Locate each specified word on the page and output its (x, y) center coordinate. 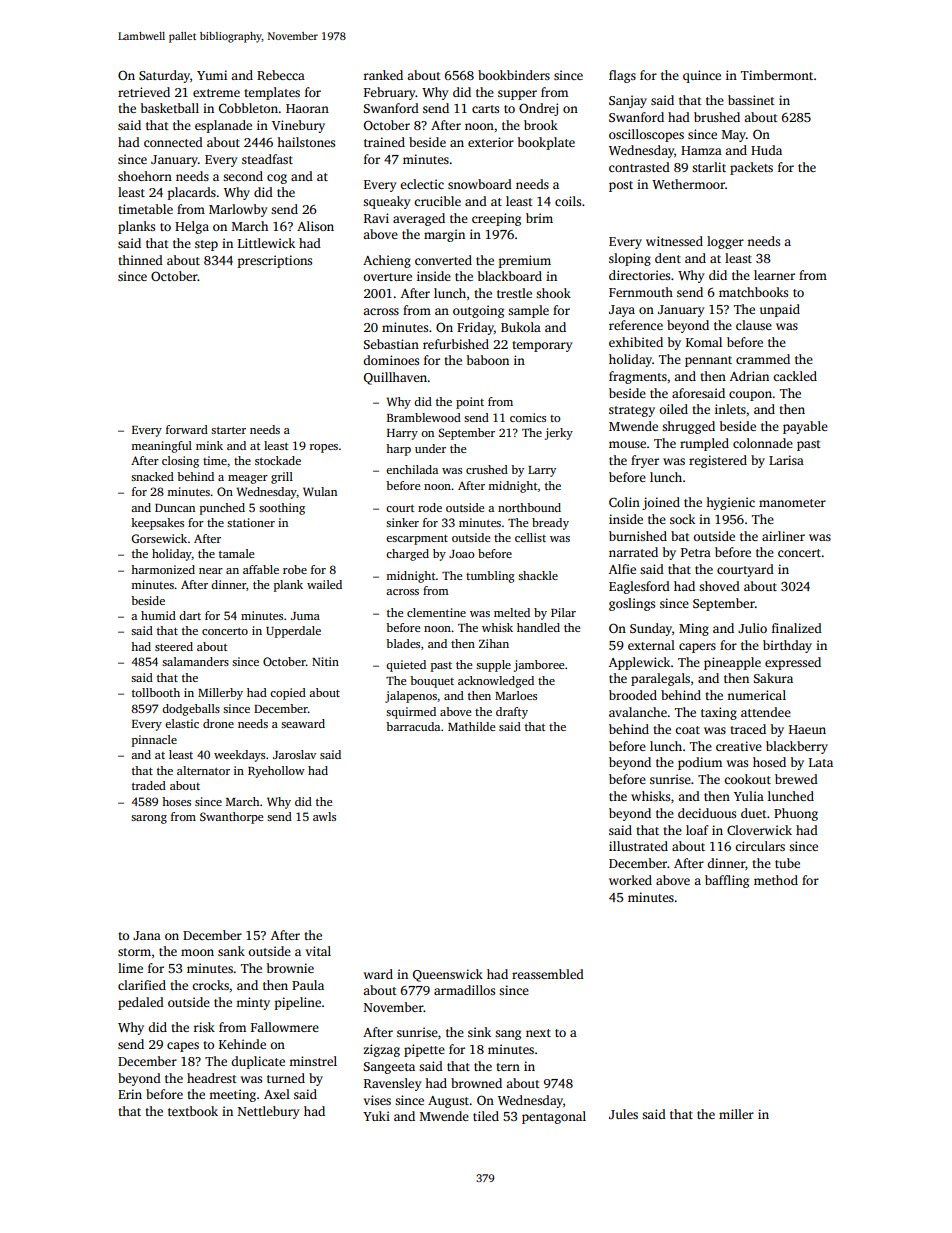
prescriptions (275, 261)
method (776, 880)
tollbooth (156, 692)
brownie (290, 968)
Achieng (387, 261)
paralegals (660, 679)
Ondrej (538, 109)
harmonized (163, 569)
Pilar (563, 612)
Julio (752, 628)
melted (512, 612)
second (243, 176)
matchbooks (753, 292)
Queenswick (448, 975)
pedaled (141, 1003)
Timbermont (777, 75)
